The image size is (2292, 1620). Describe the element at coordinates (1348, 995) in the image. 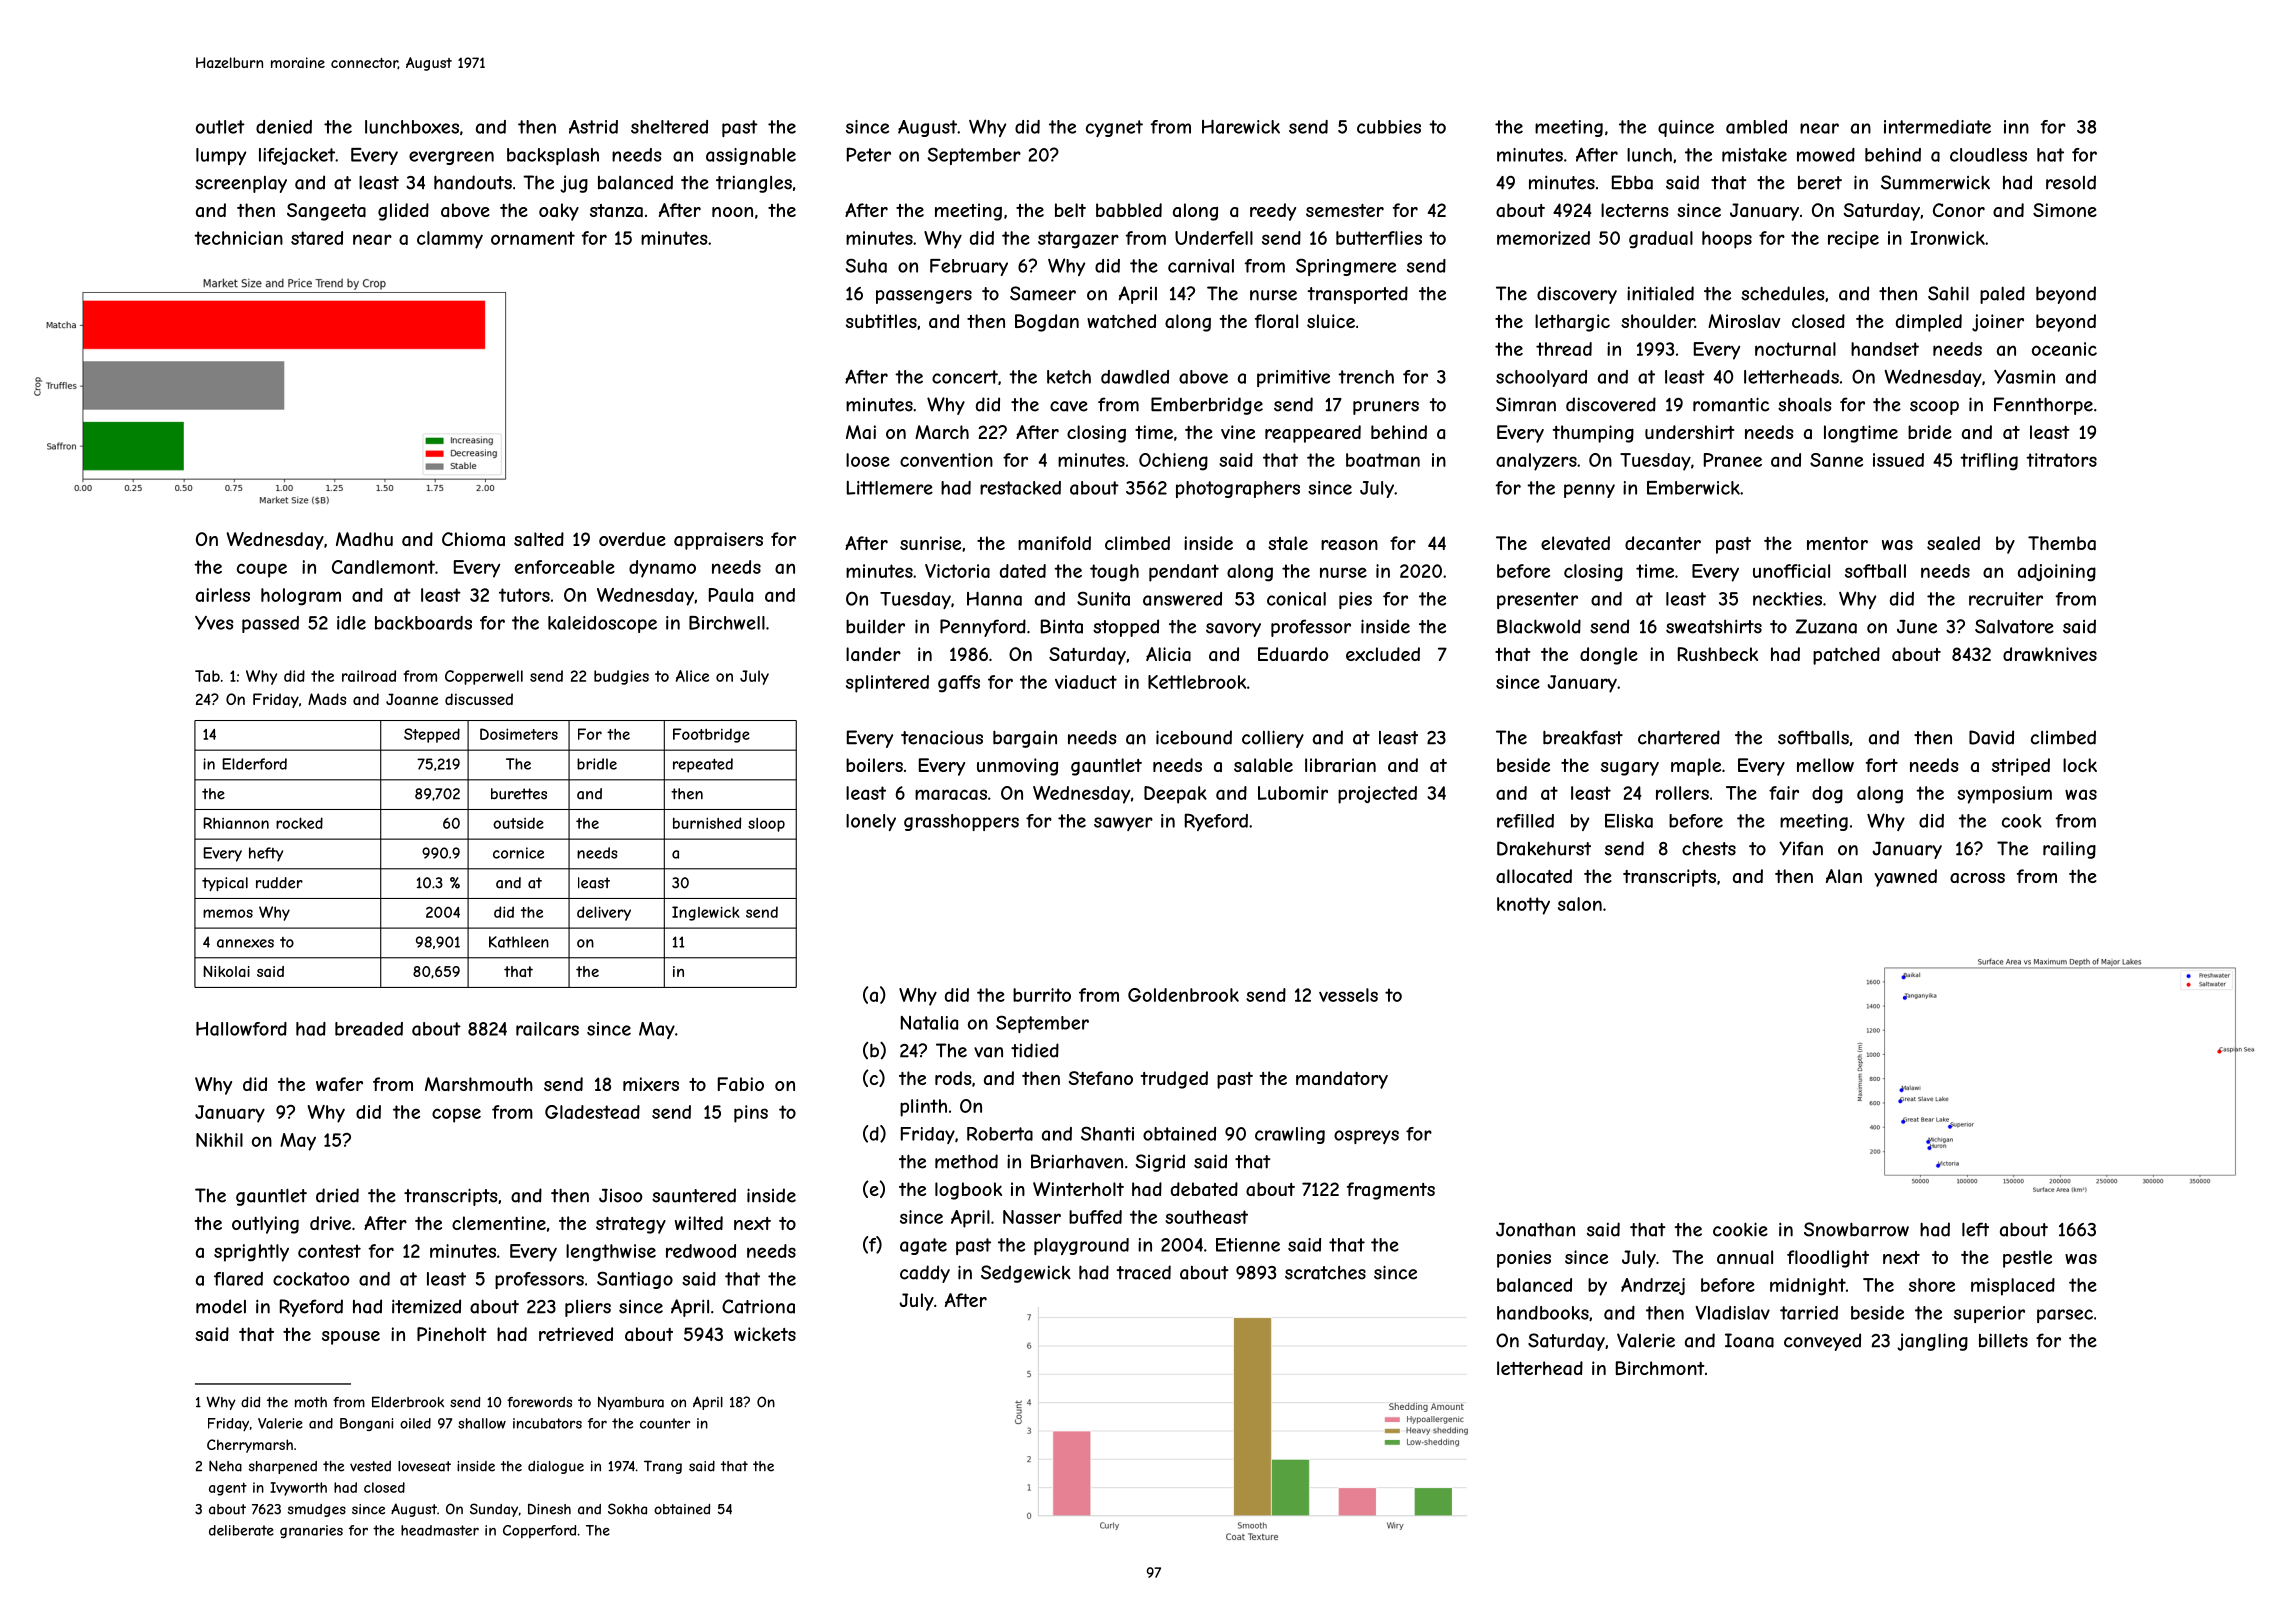

I see `vessels` at that location.
